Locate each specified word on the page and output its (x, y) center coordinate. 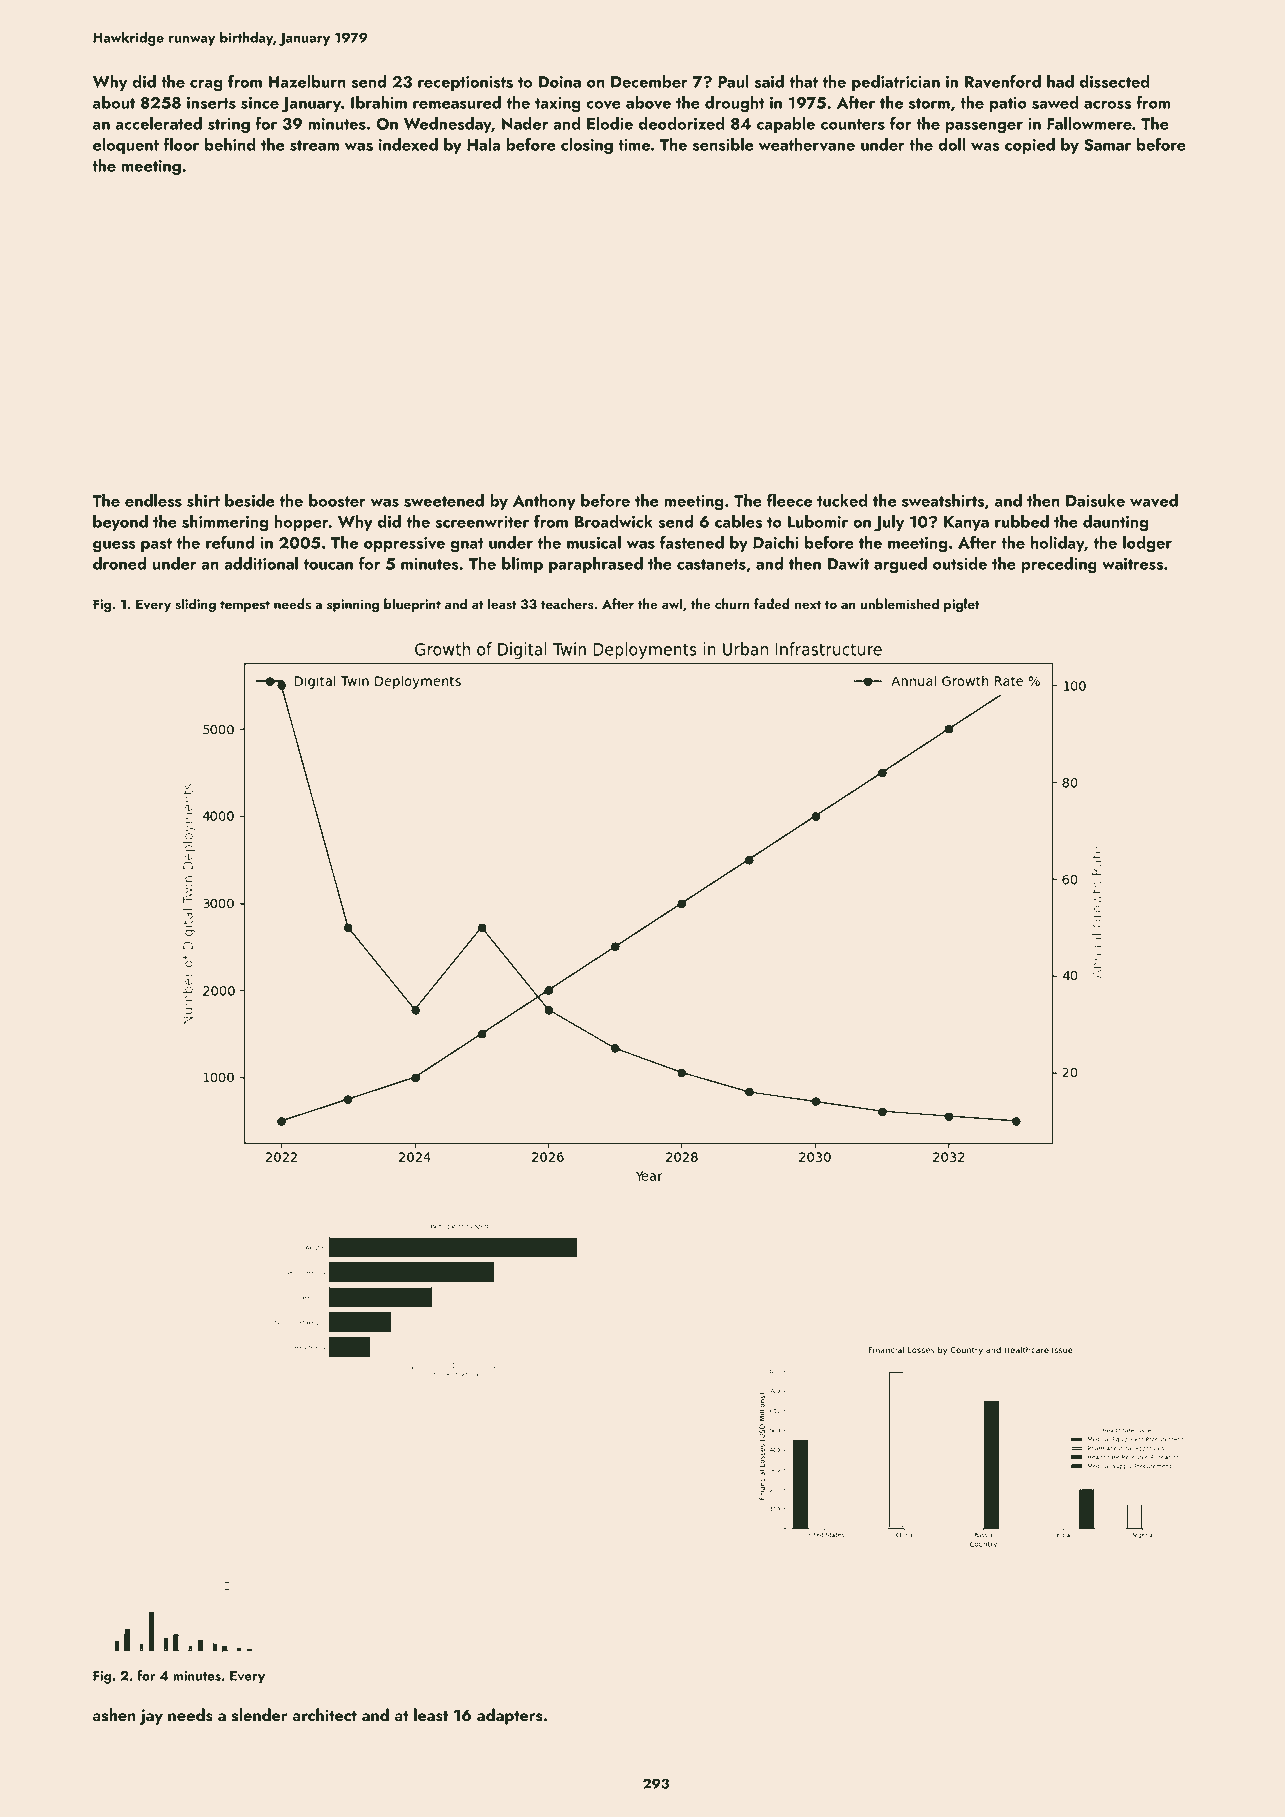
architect (324, 1714)
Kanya (966, 523)
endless (153, 500)
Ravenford (1003, 81)
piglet (962, 605)
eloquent (126, 146)
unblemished (900, 604)
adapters (510, 1716)
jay (151, 1717)
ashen (114, 1715)
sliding (195, 605)
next (808, 604)
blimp (522, 565)
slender (259, 1715)
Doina (560, 82)
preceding (1059, 565)
